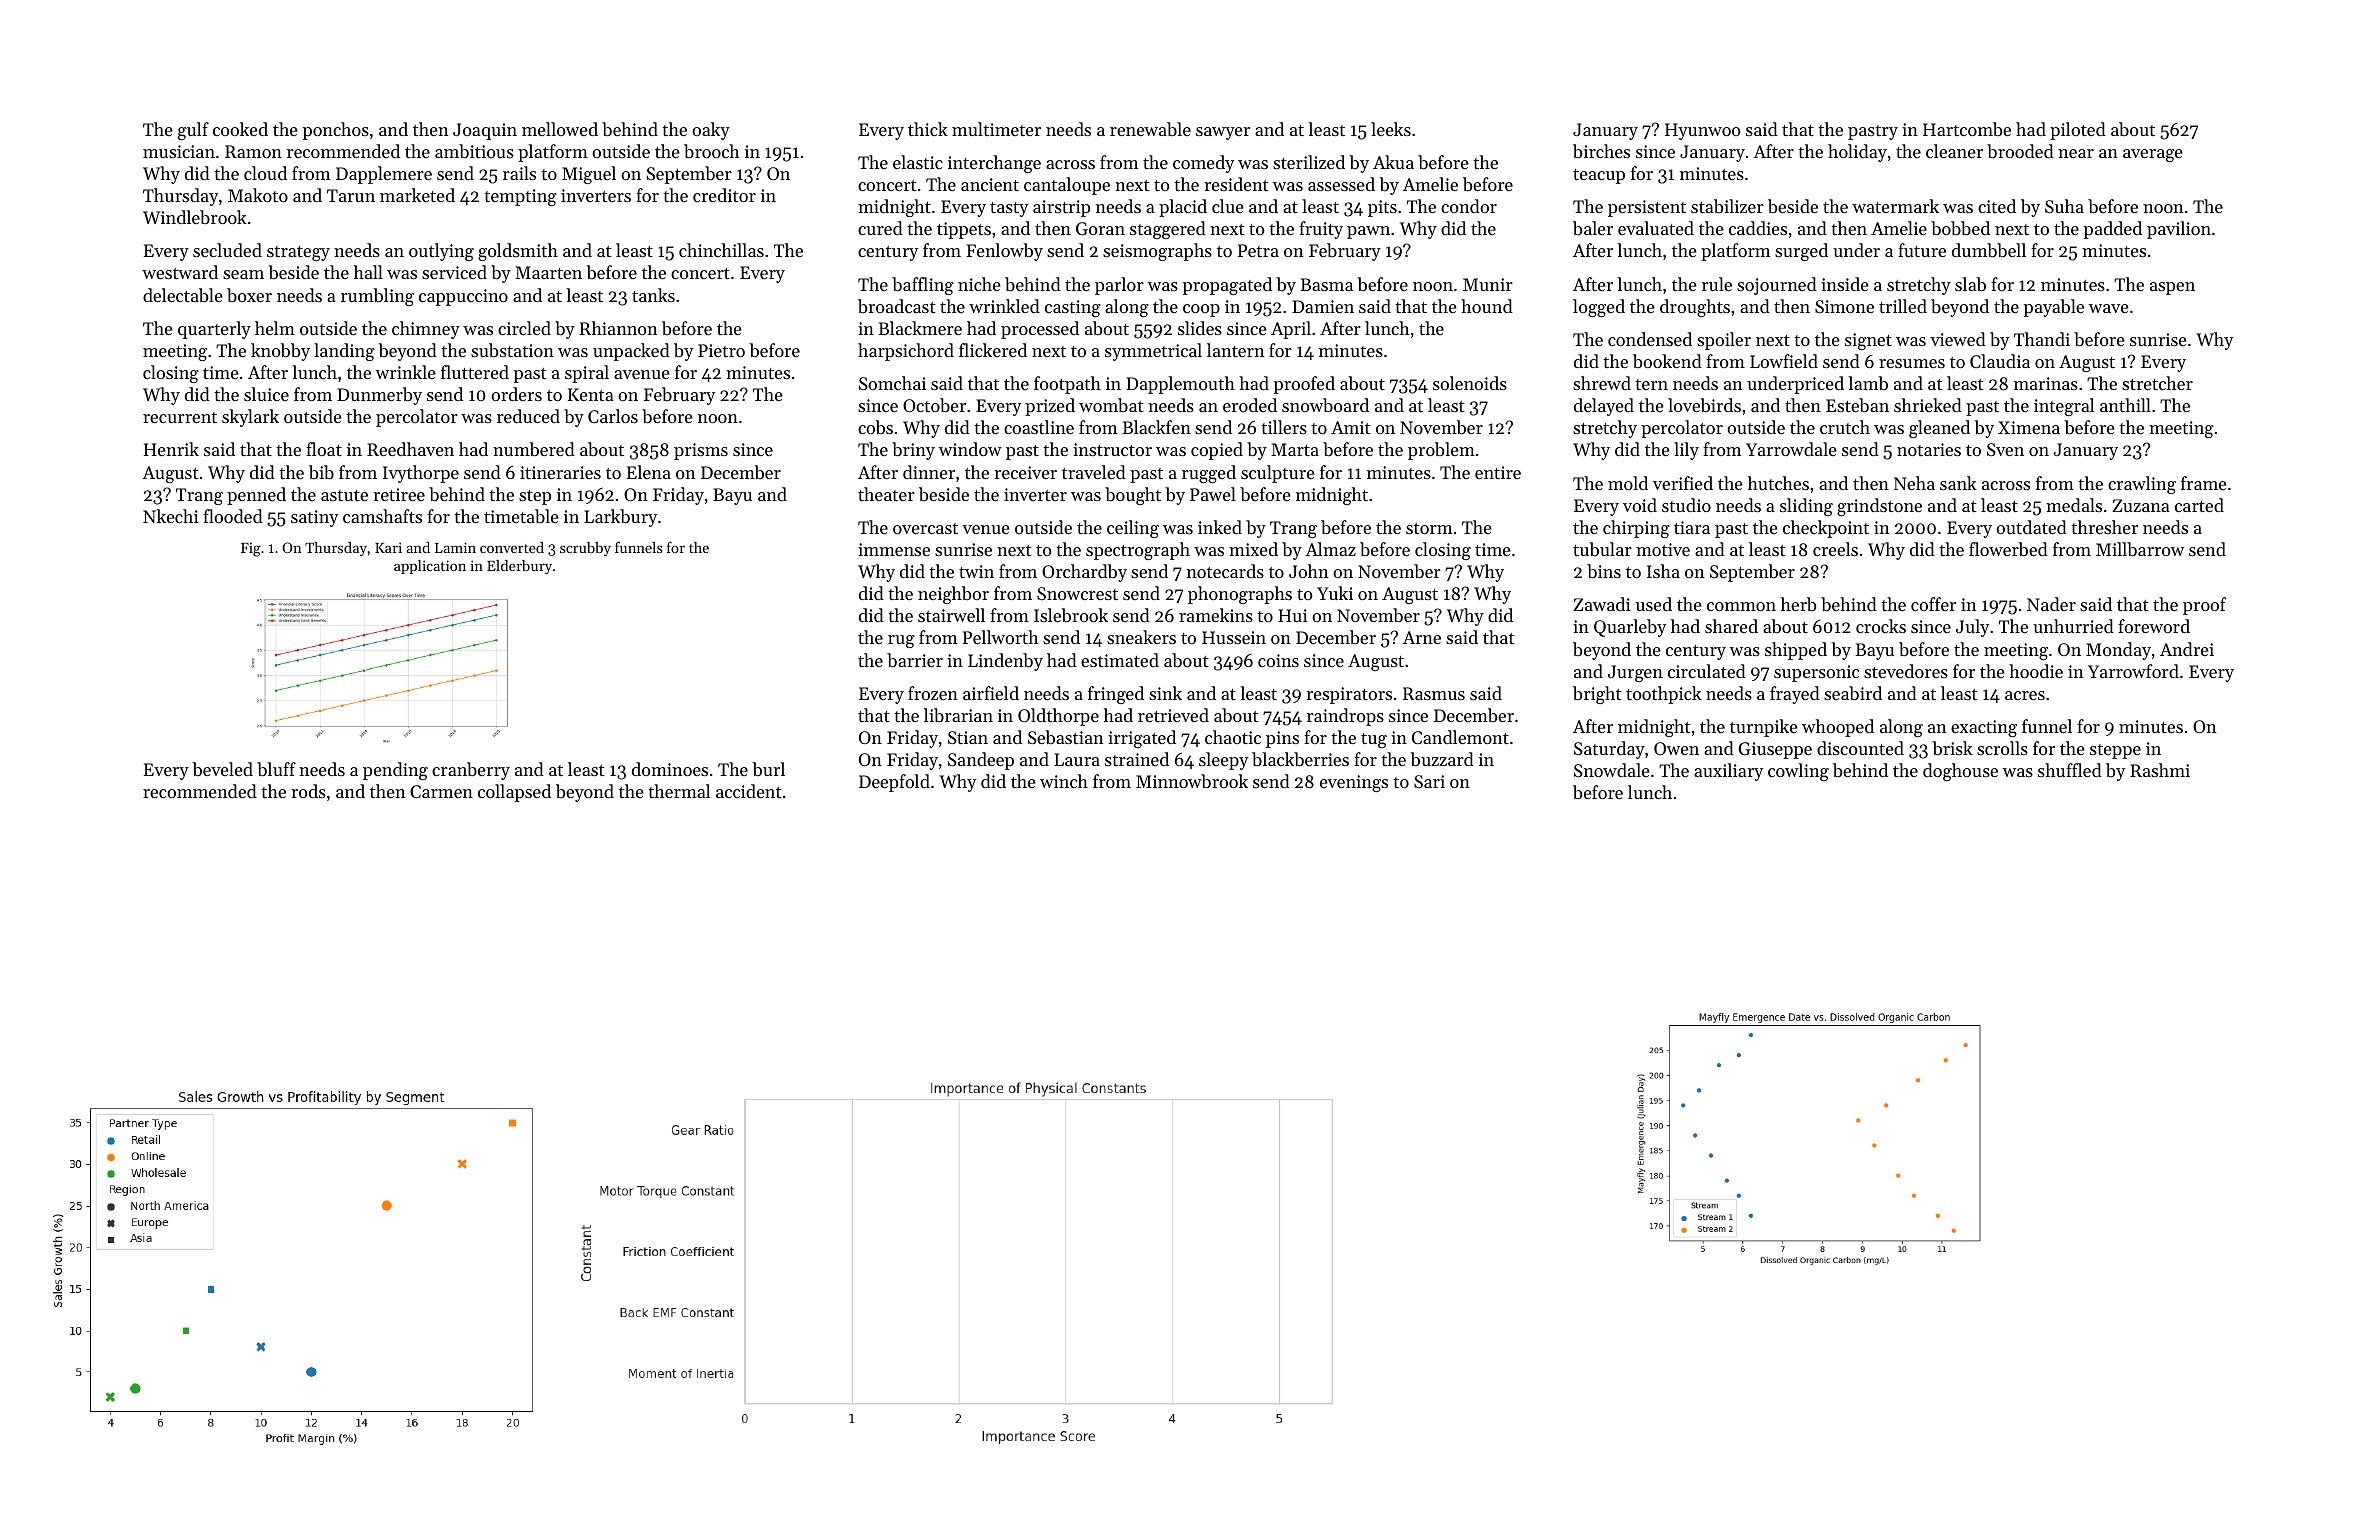  Describe the element at coordinates (1960, 772) in the screenshot. I see `doghouse` at that location.
